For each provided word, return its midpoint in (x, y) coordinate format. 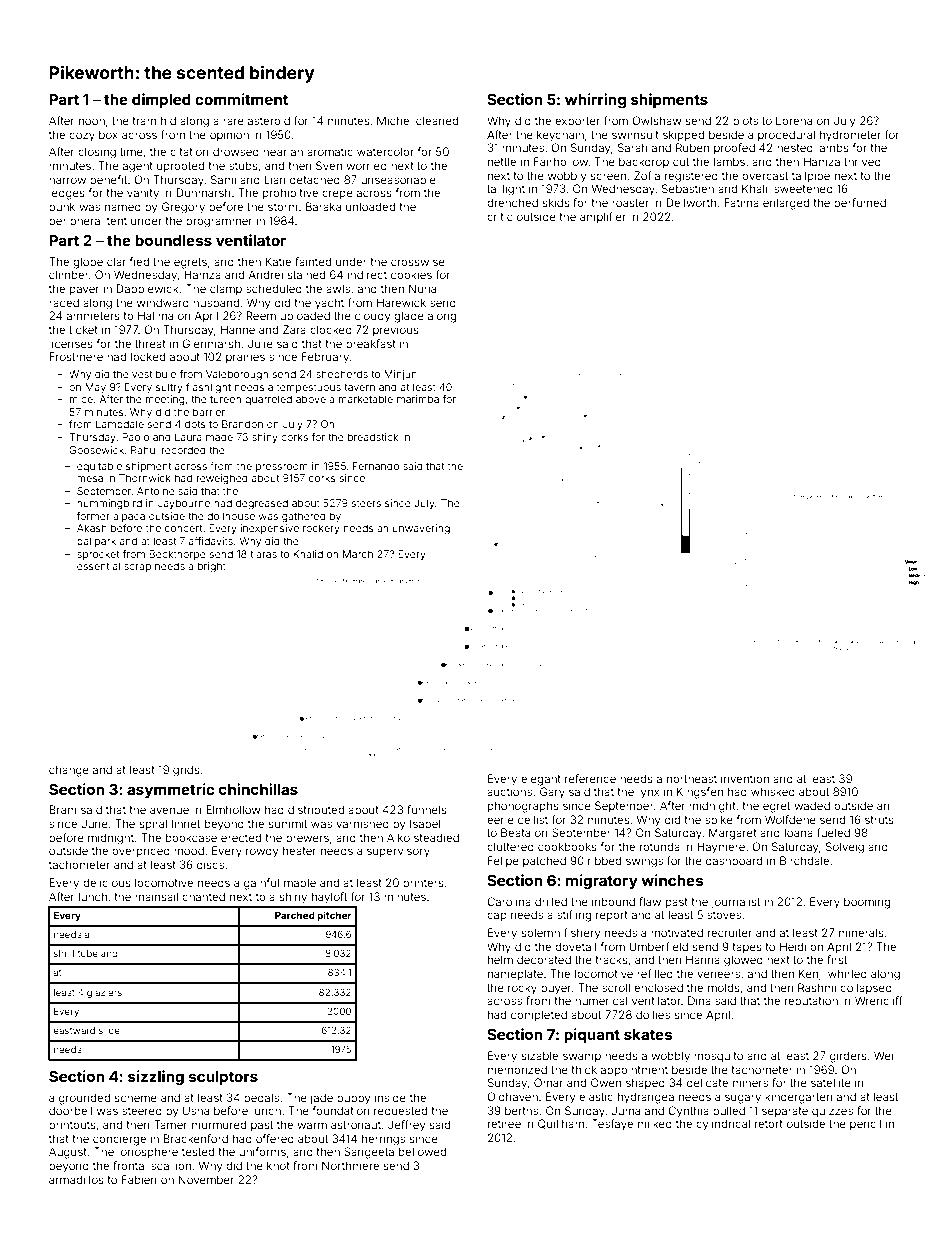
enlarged (786, 204)
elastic (596, 1096)
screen (608, 176)
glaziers (104, 993)
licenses (71, 343)
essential (98, 566)
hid (168, 120)
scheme (136, 1098)
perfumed (860, 203)
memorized (517, 1069)
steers (366, 503)
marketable (366, 399)
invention (745, 778)
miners (750, 1082)
